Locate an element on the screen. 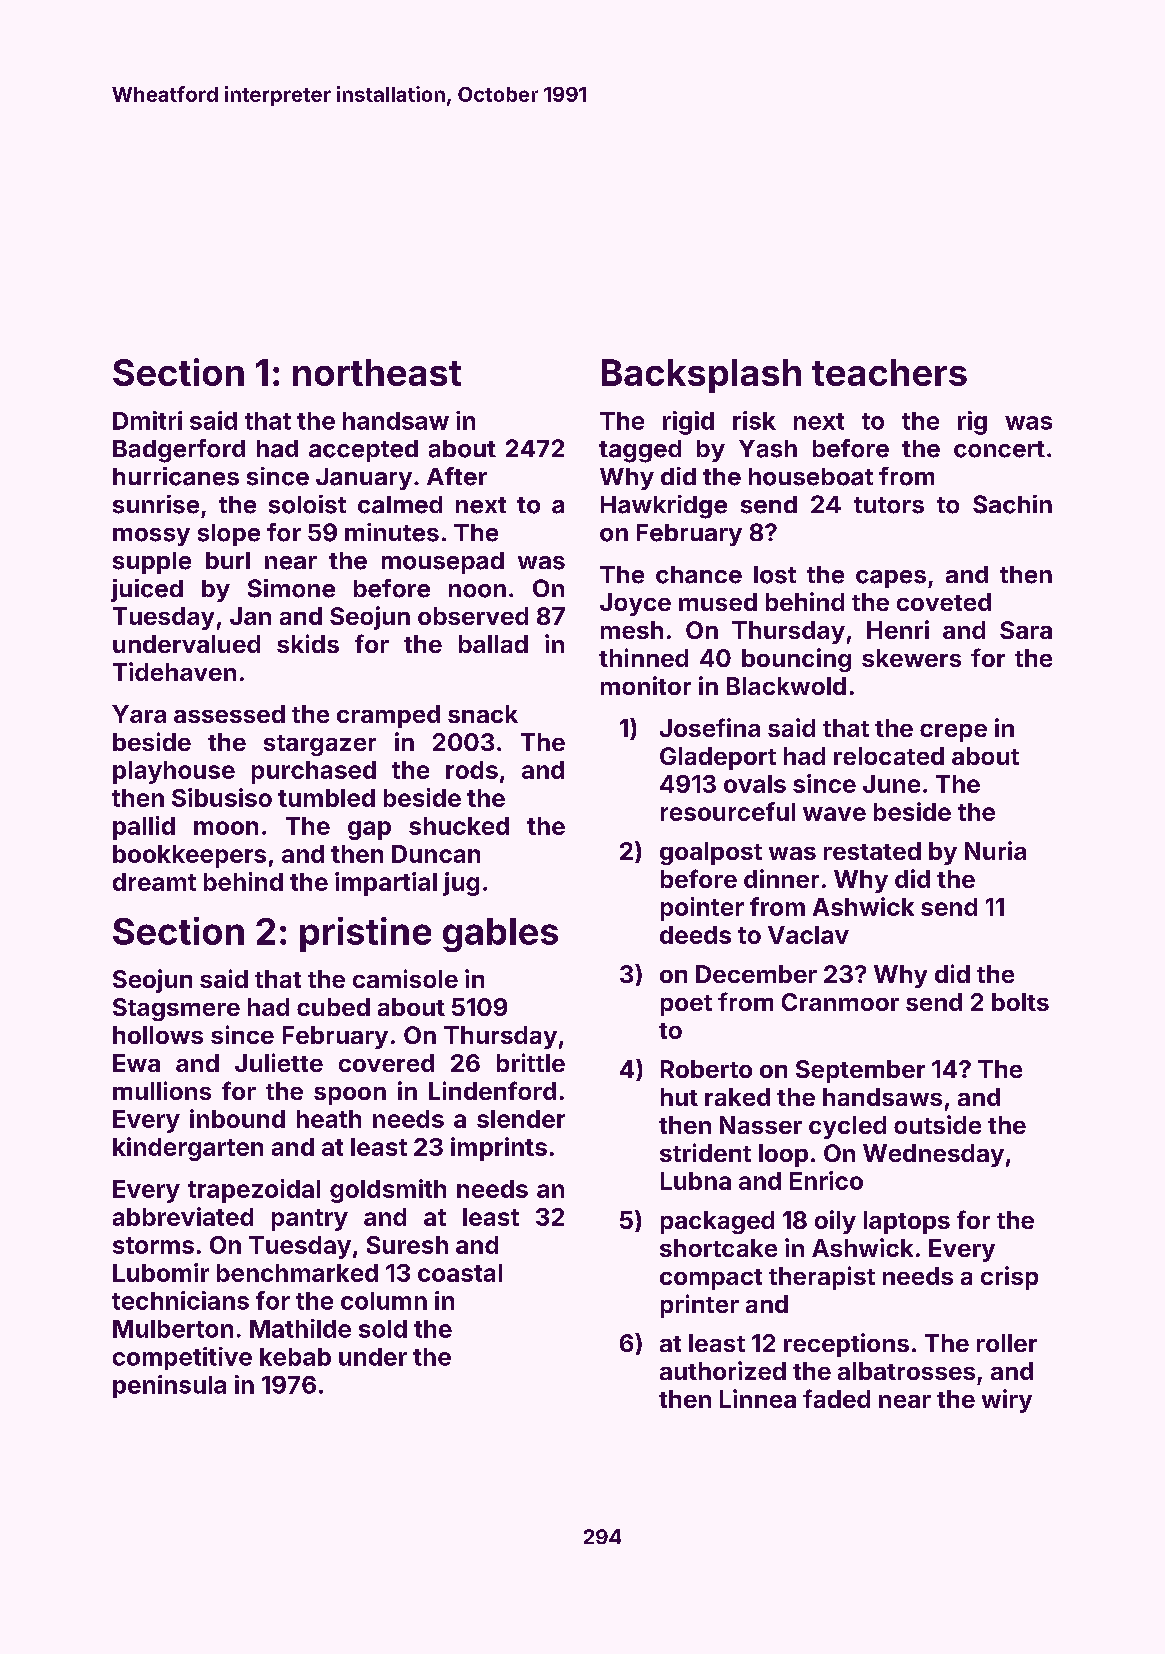 The width and height of the screenshot is (1165, 1654). Roberto is located at coordinates (706, 1069).
